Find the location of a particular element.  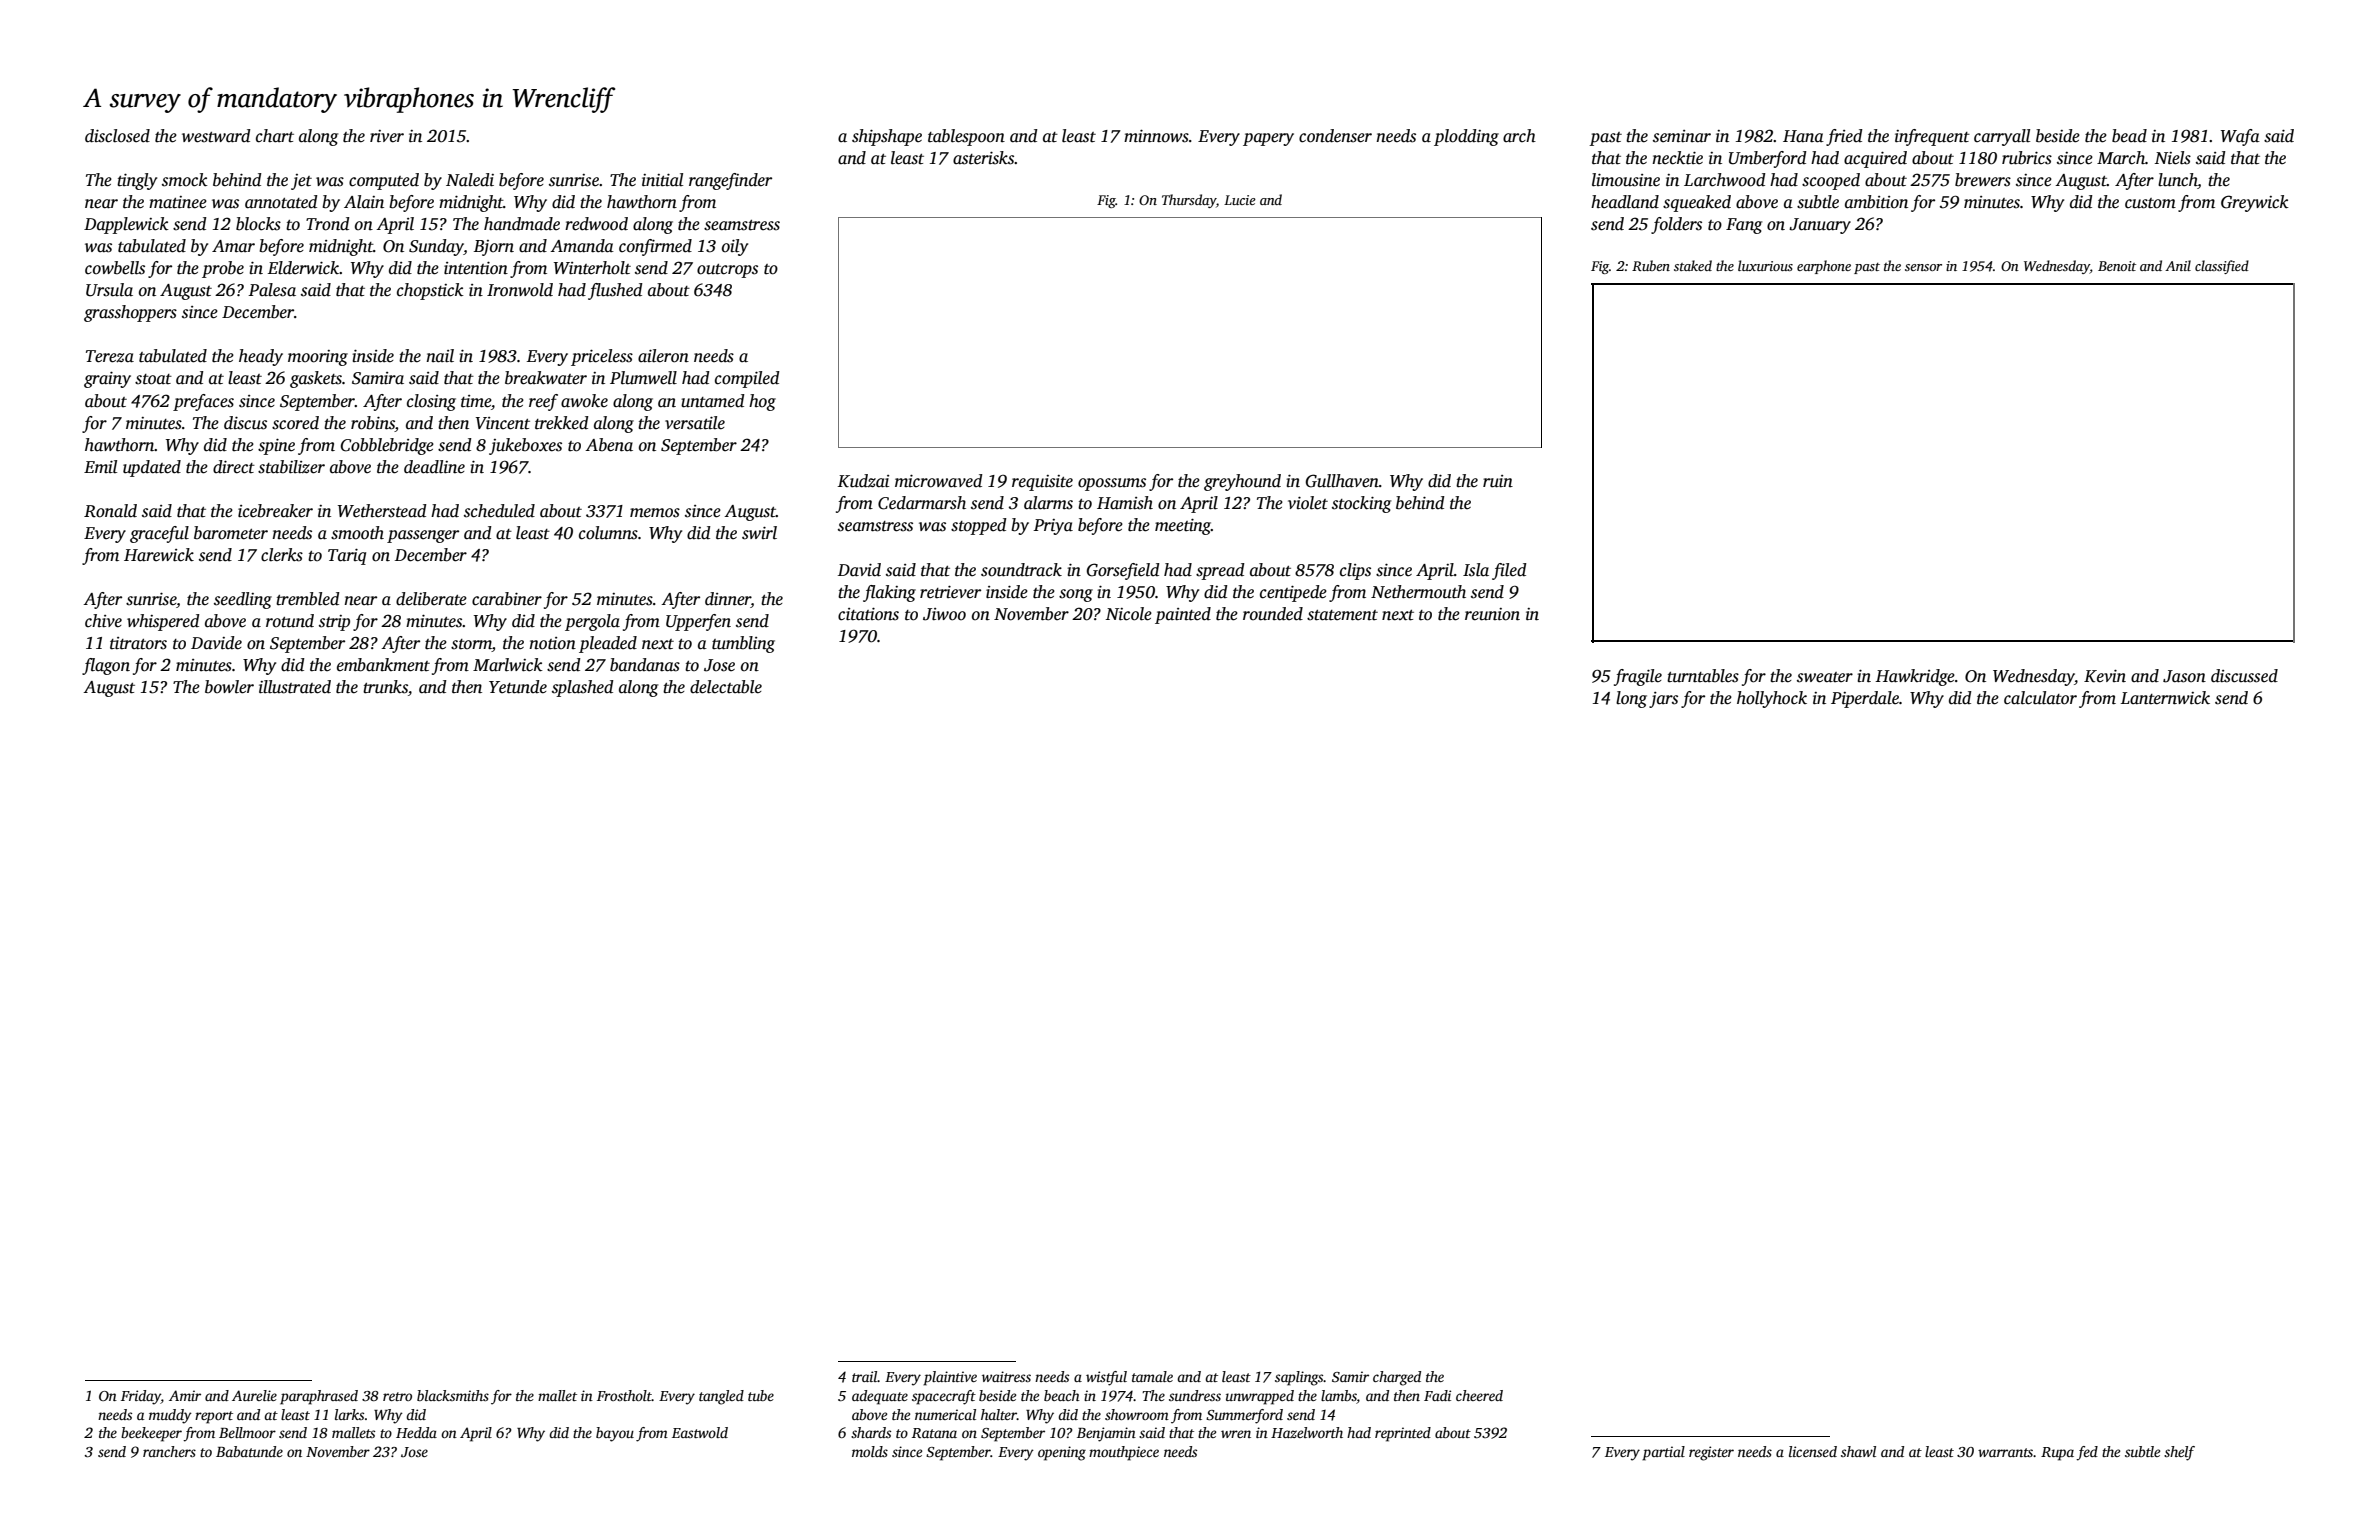

Jiwoo is located at coordinates (944, 614).
